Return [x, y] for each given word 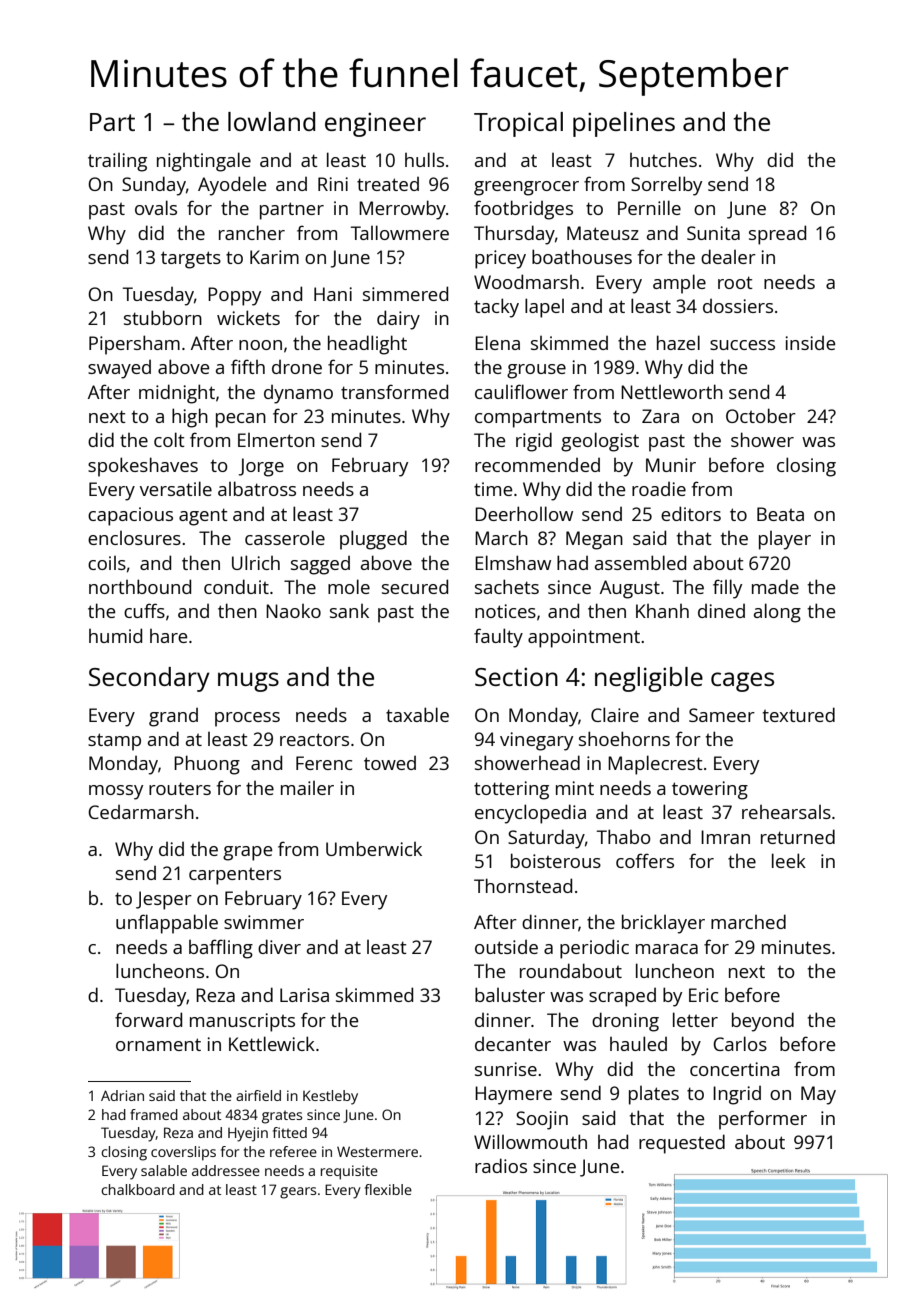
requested [682, 1144]
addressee [226, 1170]
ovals [156, 207]
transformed [394, 391]
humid [115, 635]
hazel [678, 342]
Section [516, 676]
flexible [388, 1189]
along [777, 613]
